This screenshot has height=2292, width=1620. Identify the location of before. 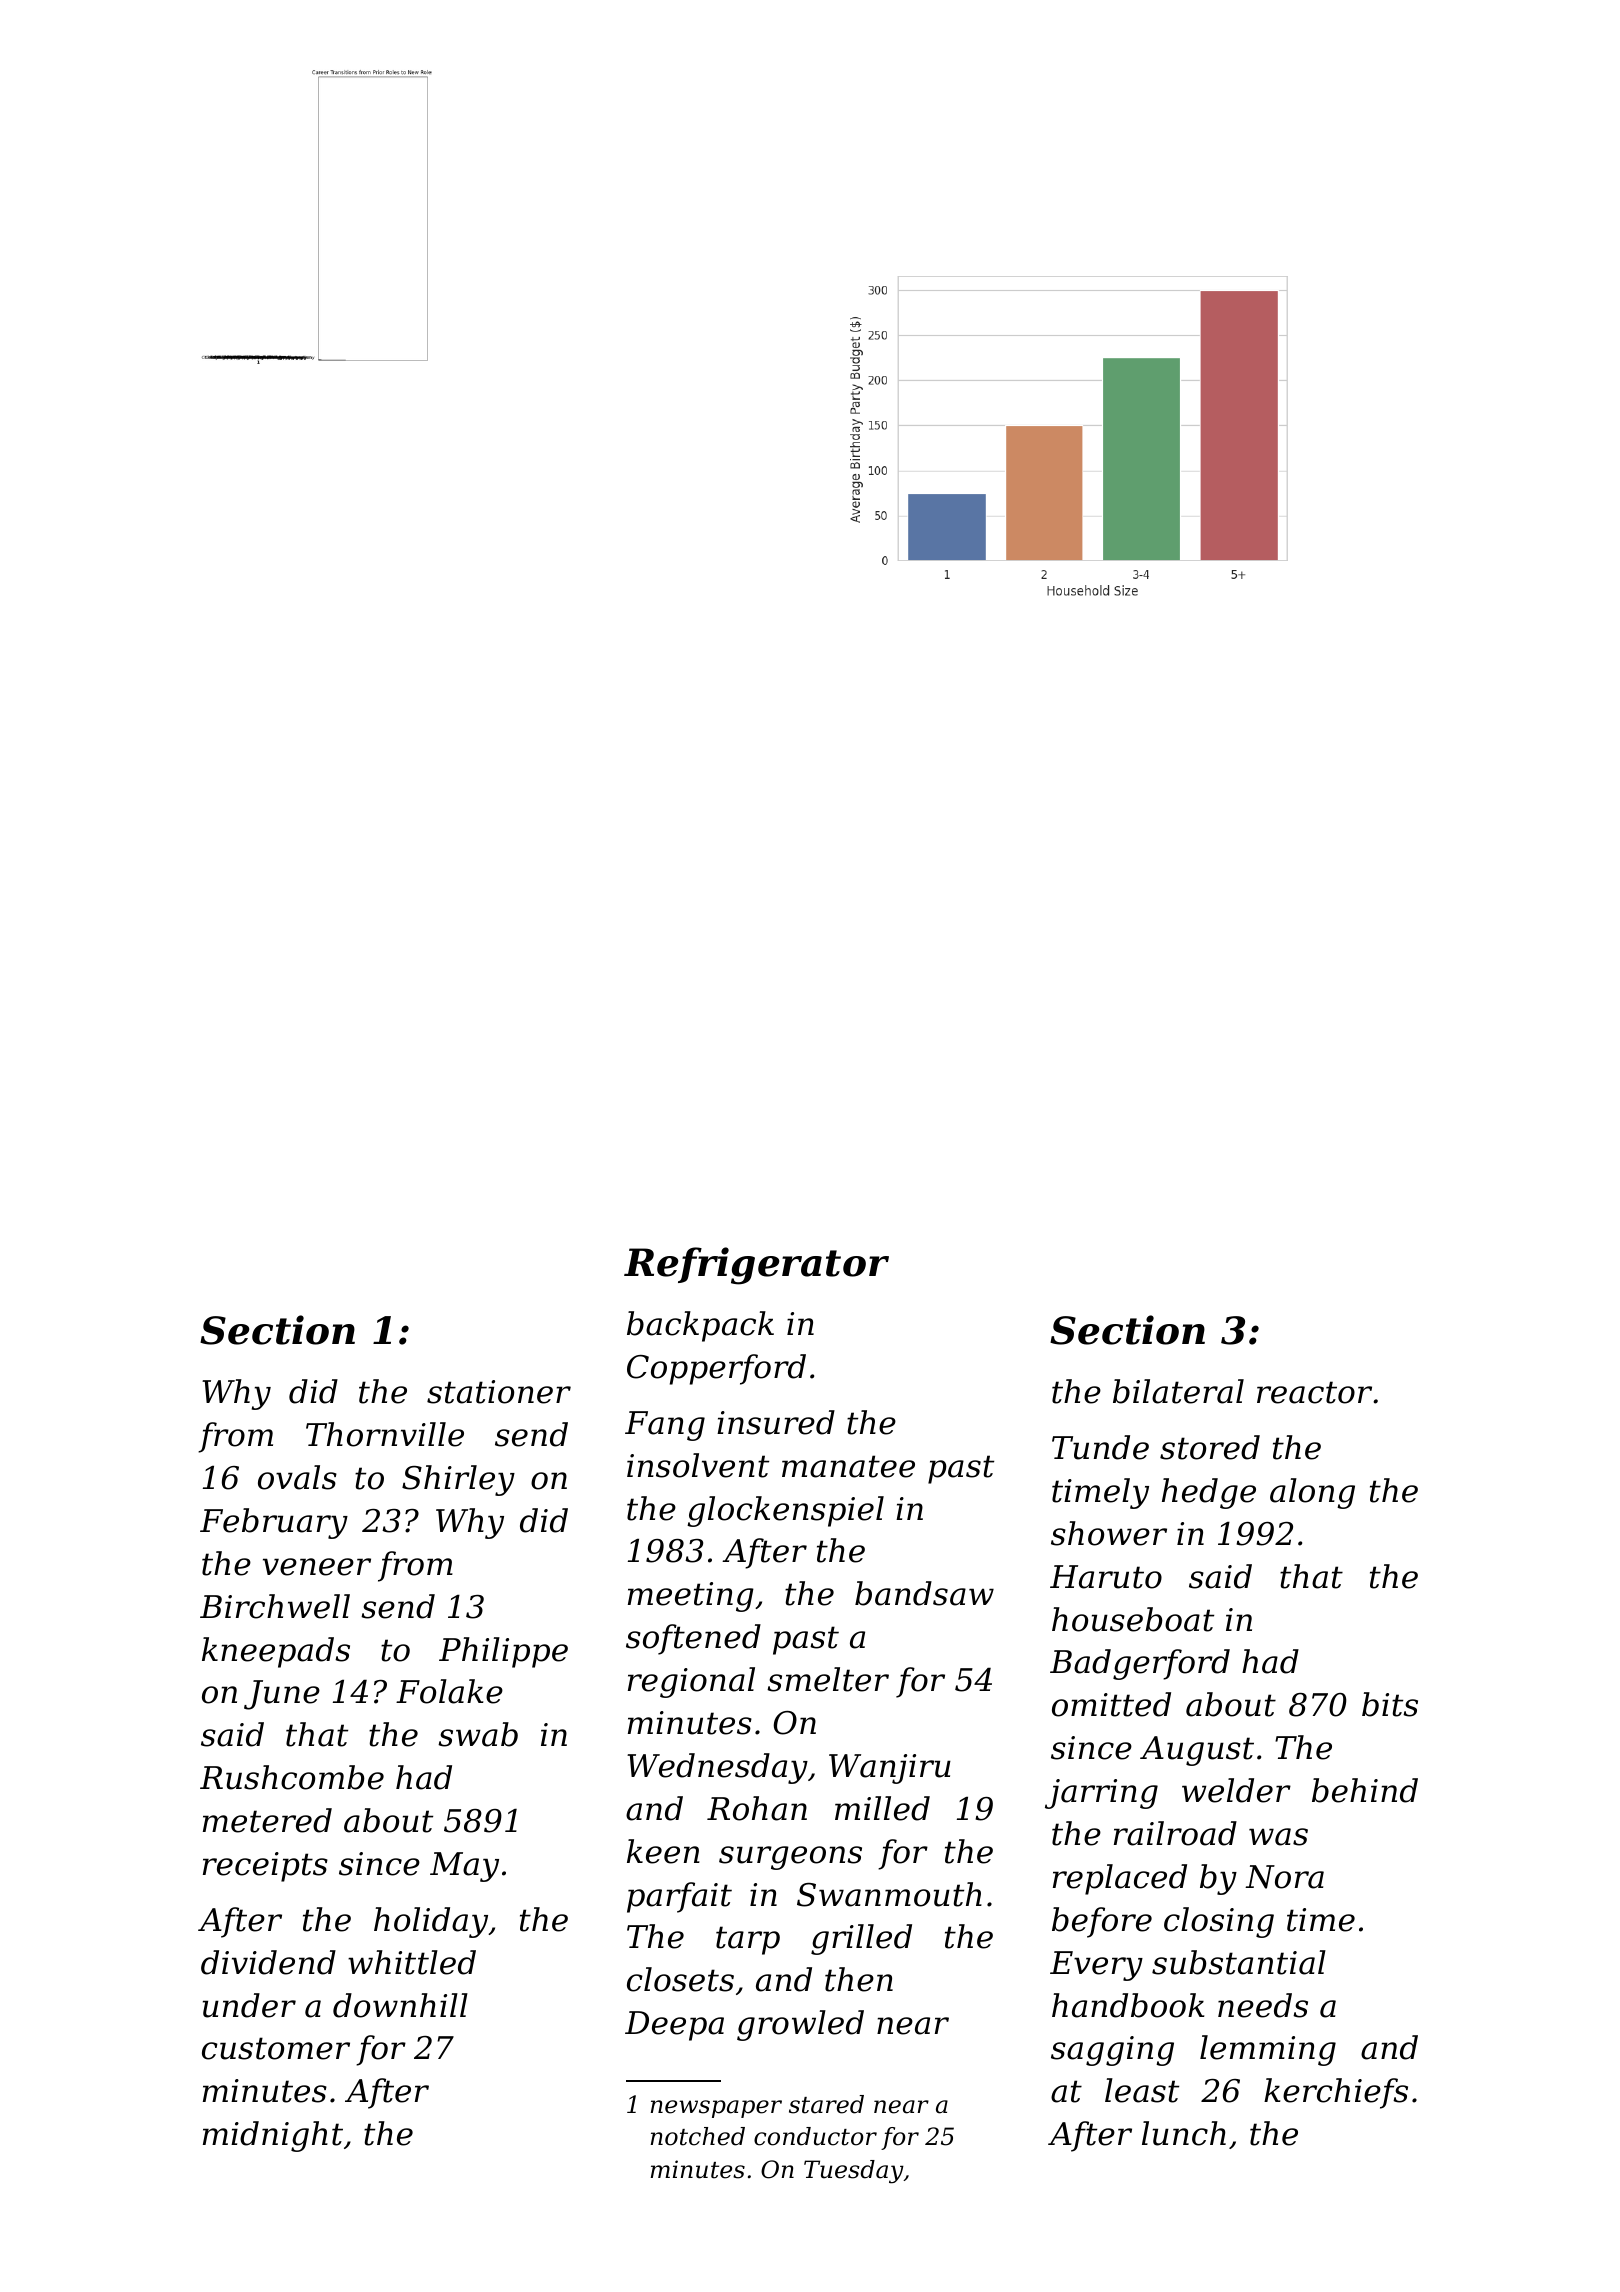
(1102, 1922).
